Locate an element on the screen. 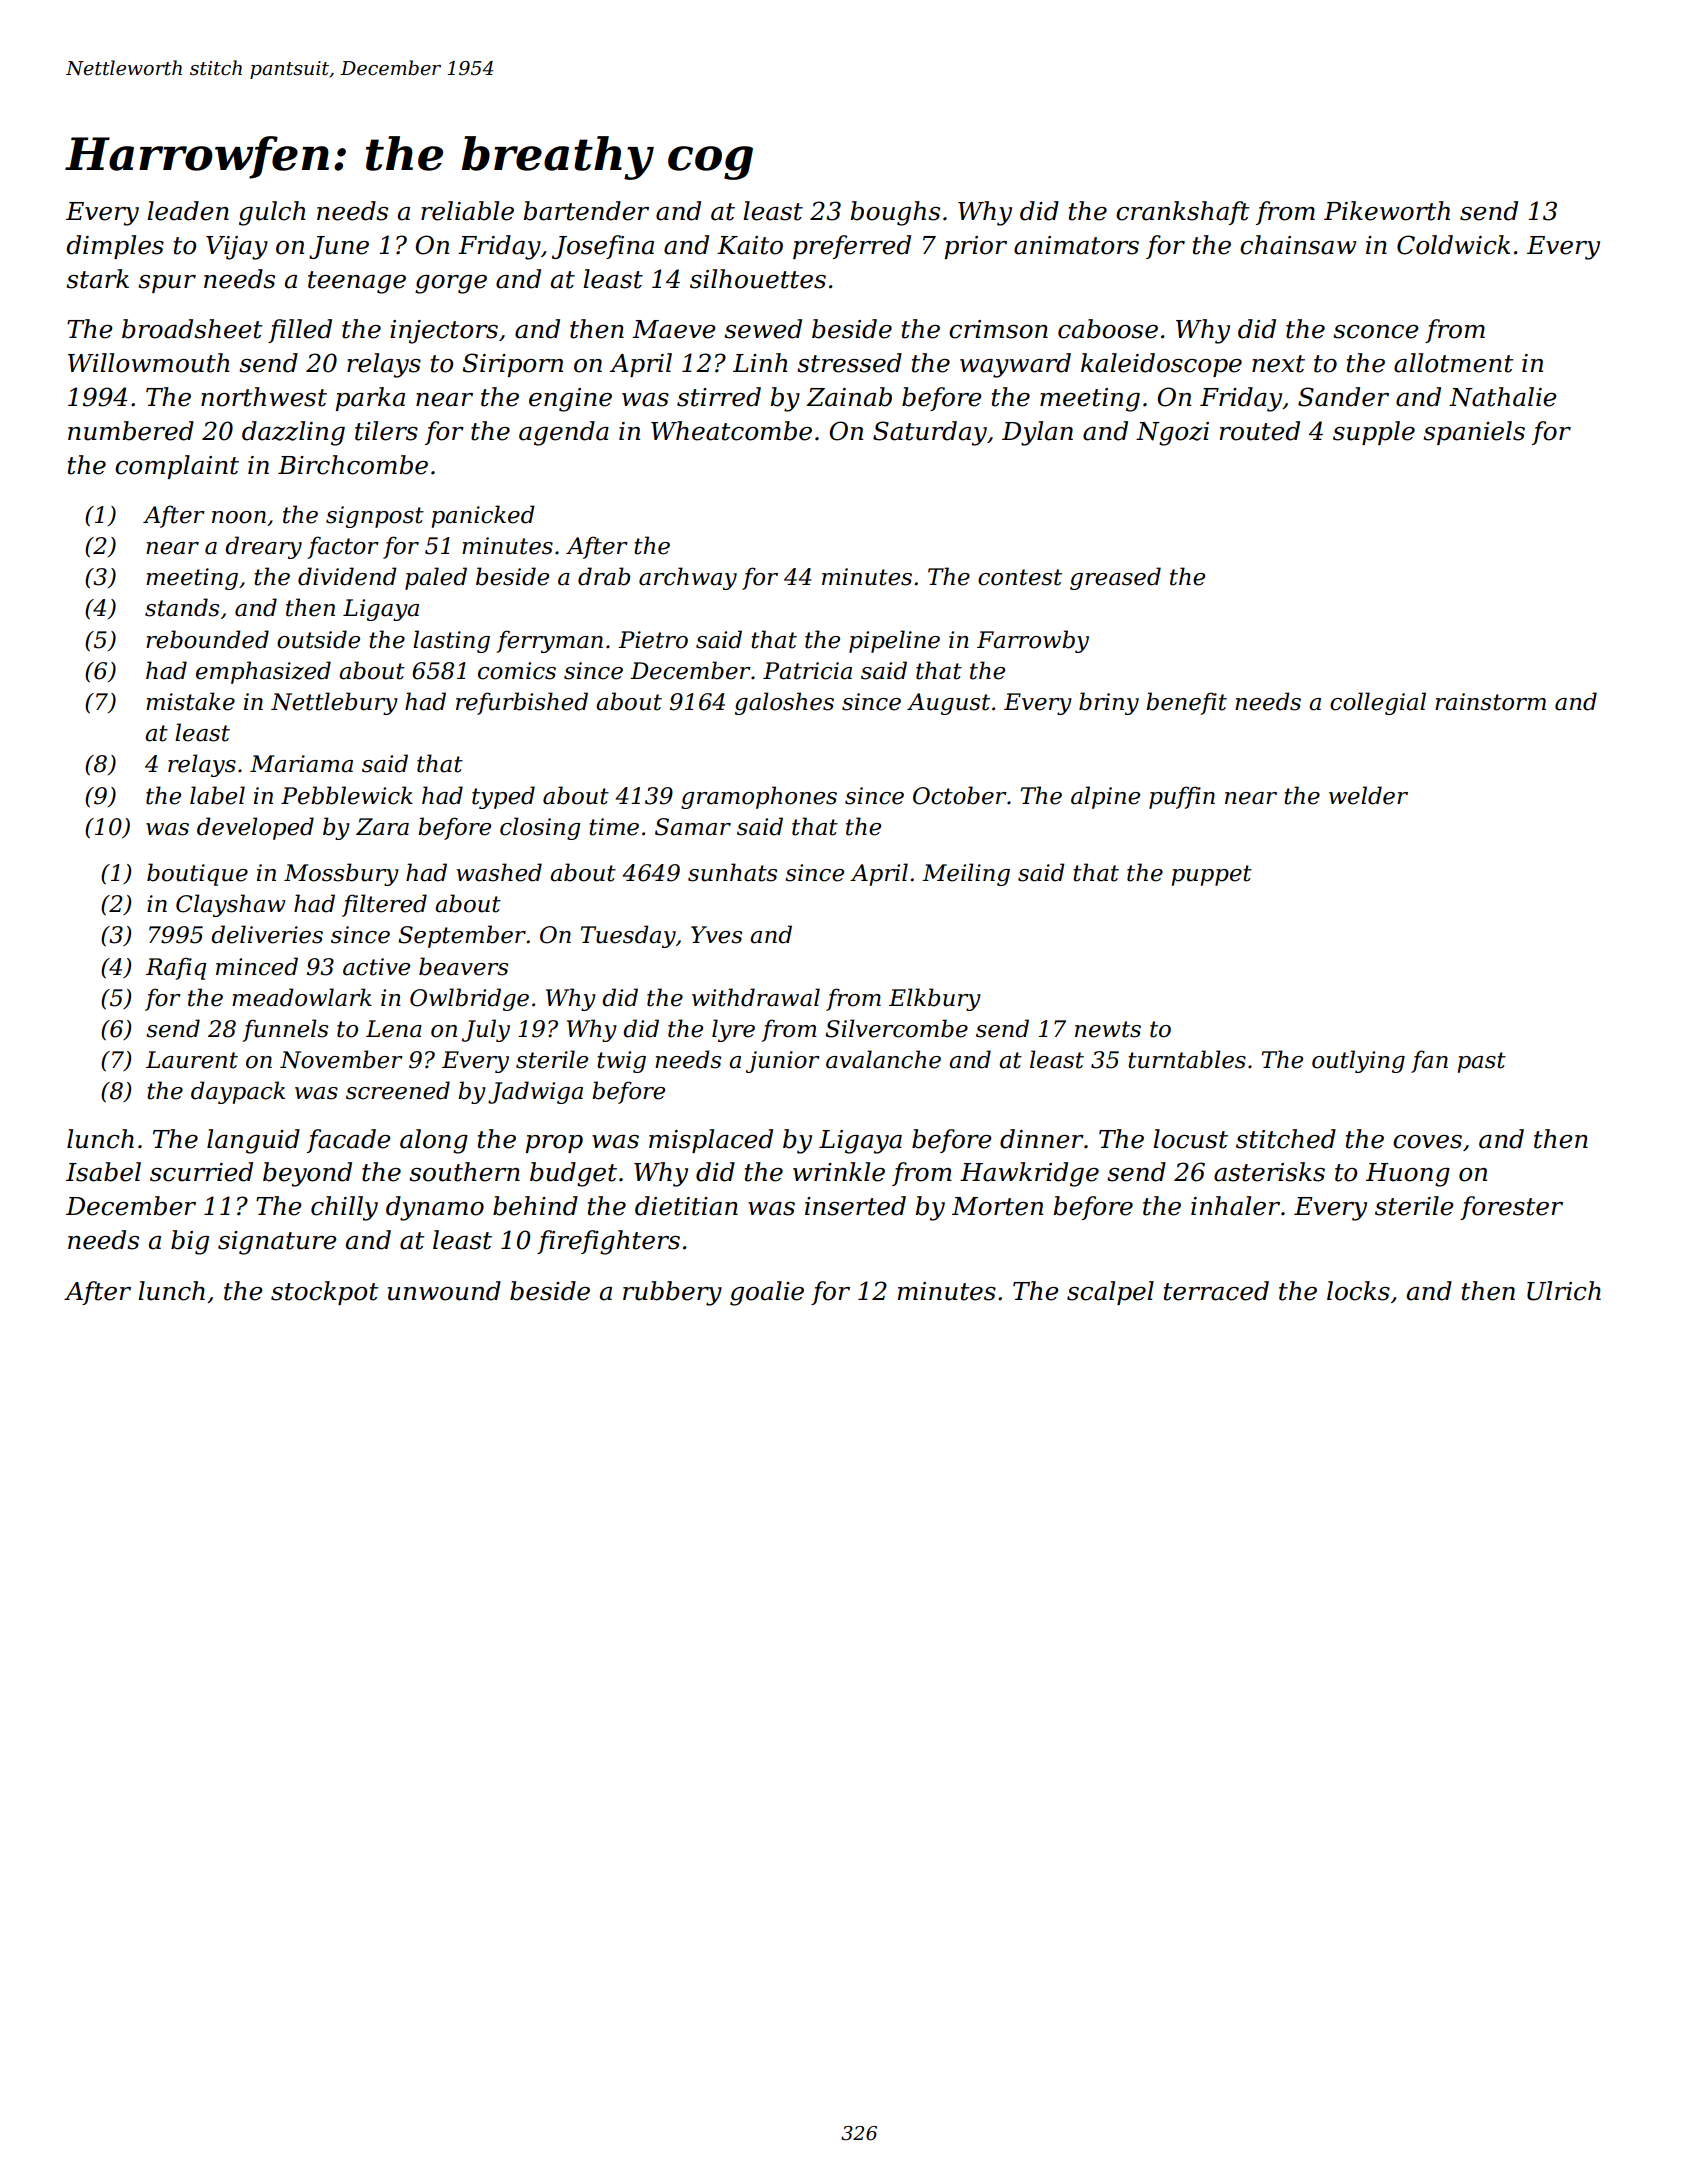  Isabel is located at coordinates (103, 1172).
